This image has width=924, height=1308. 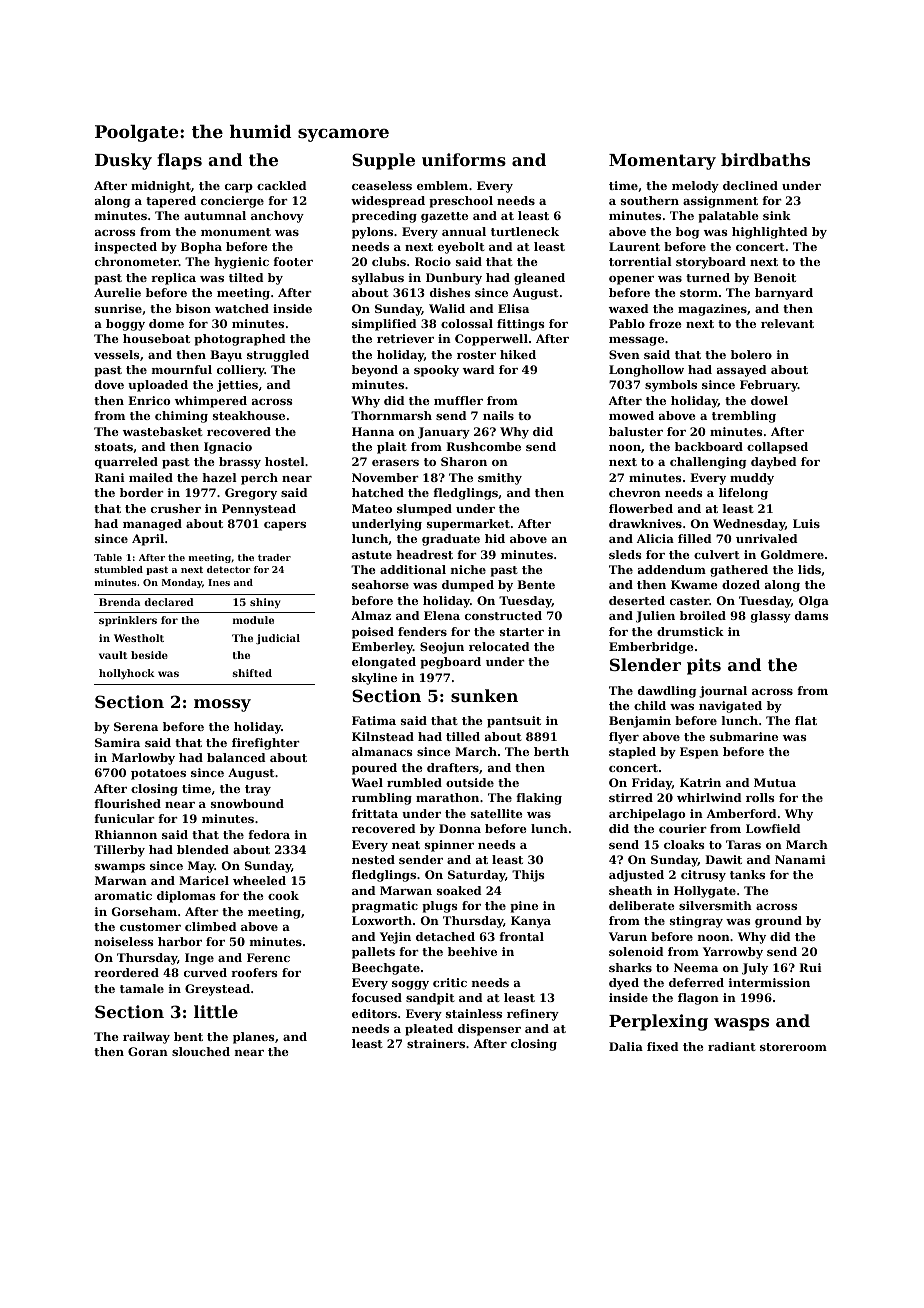 I want to click on critic, so click(x=450, y=982).
